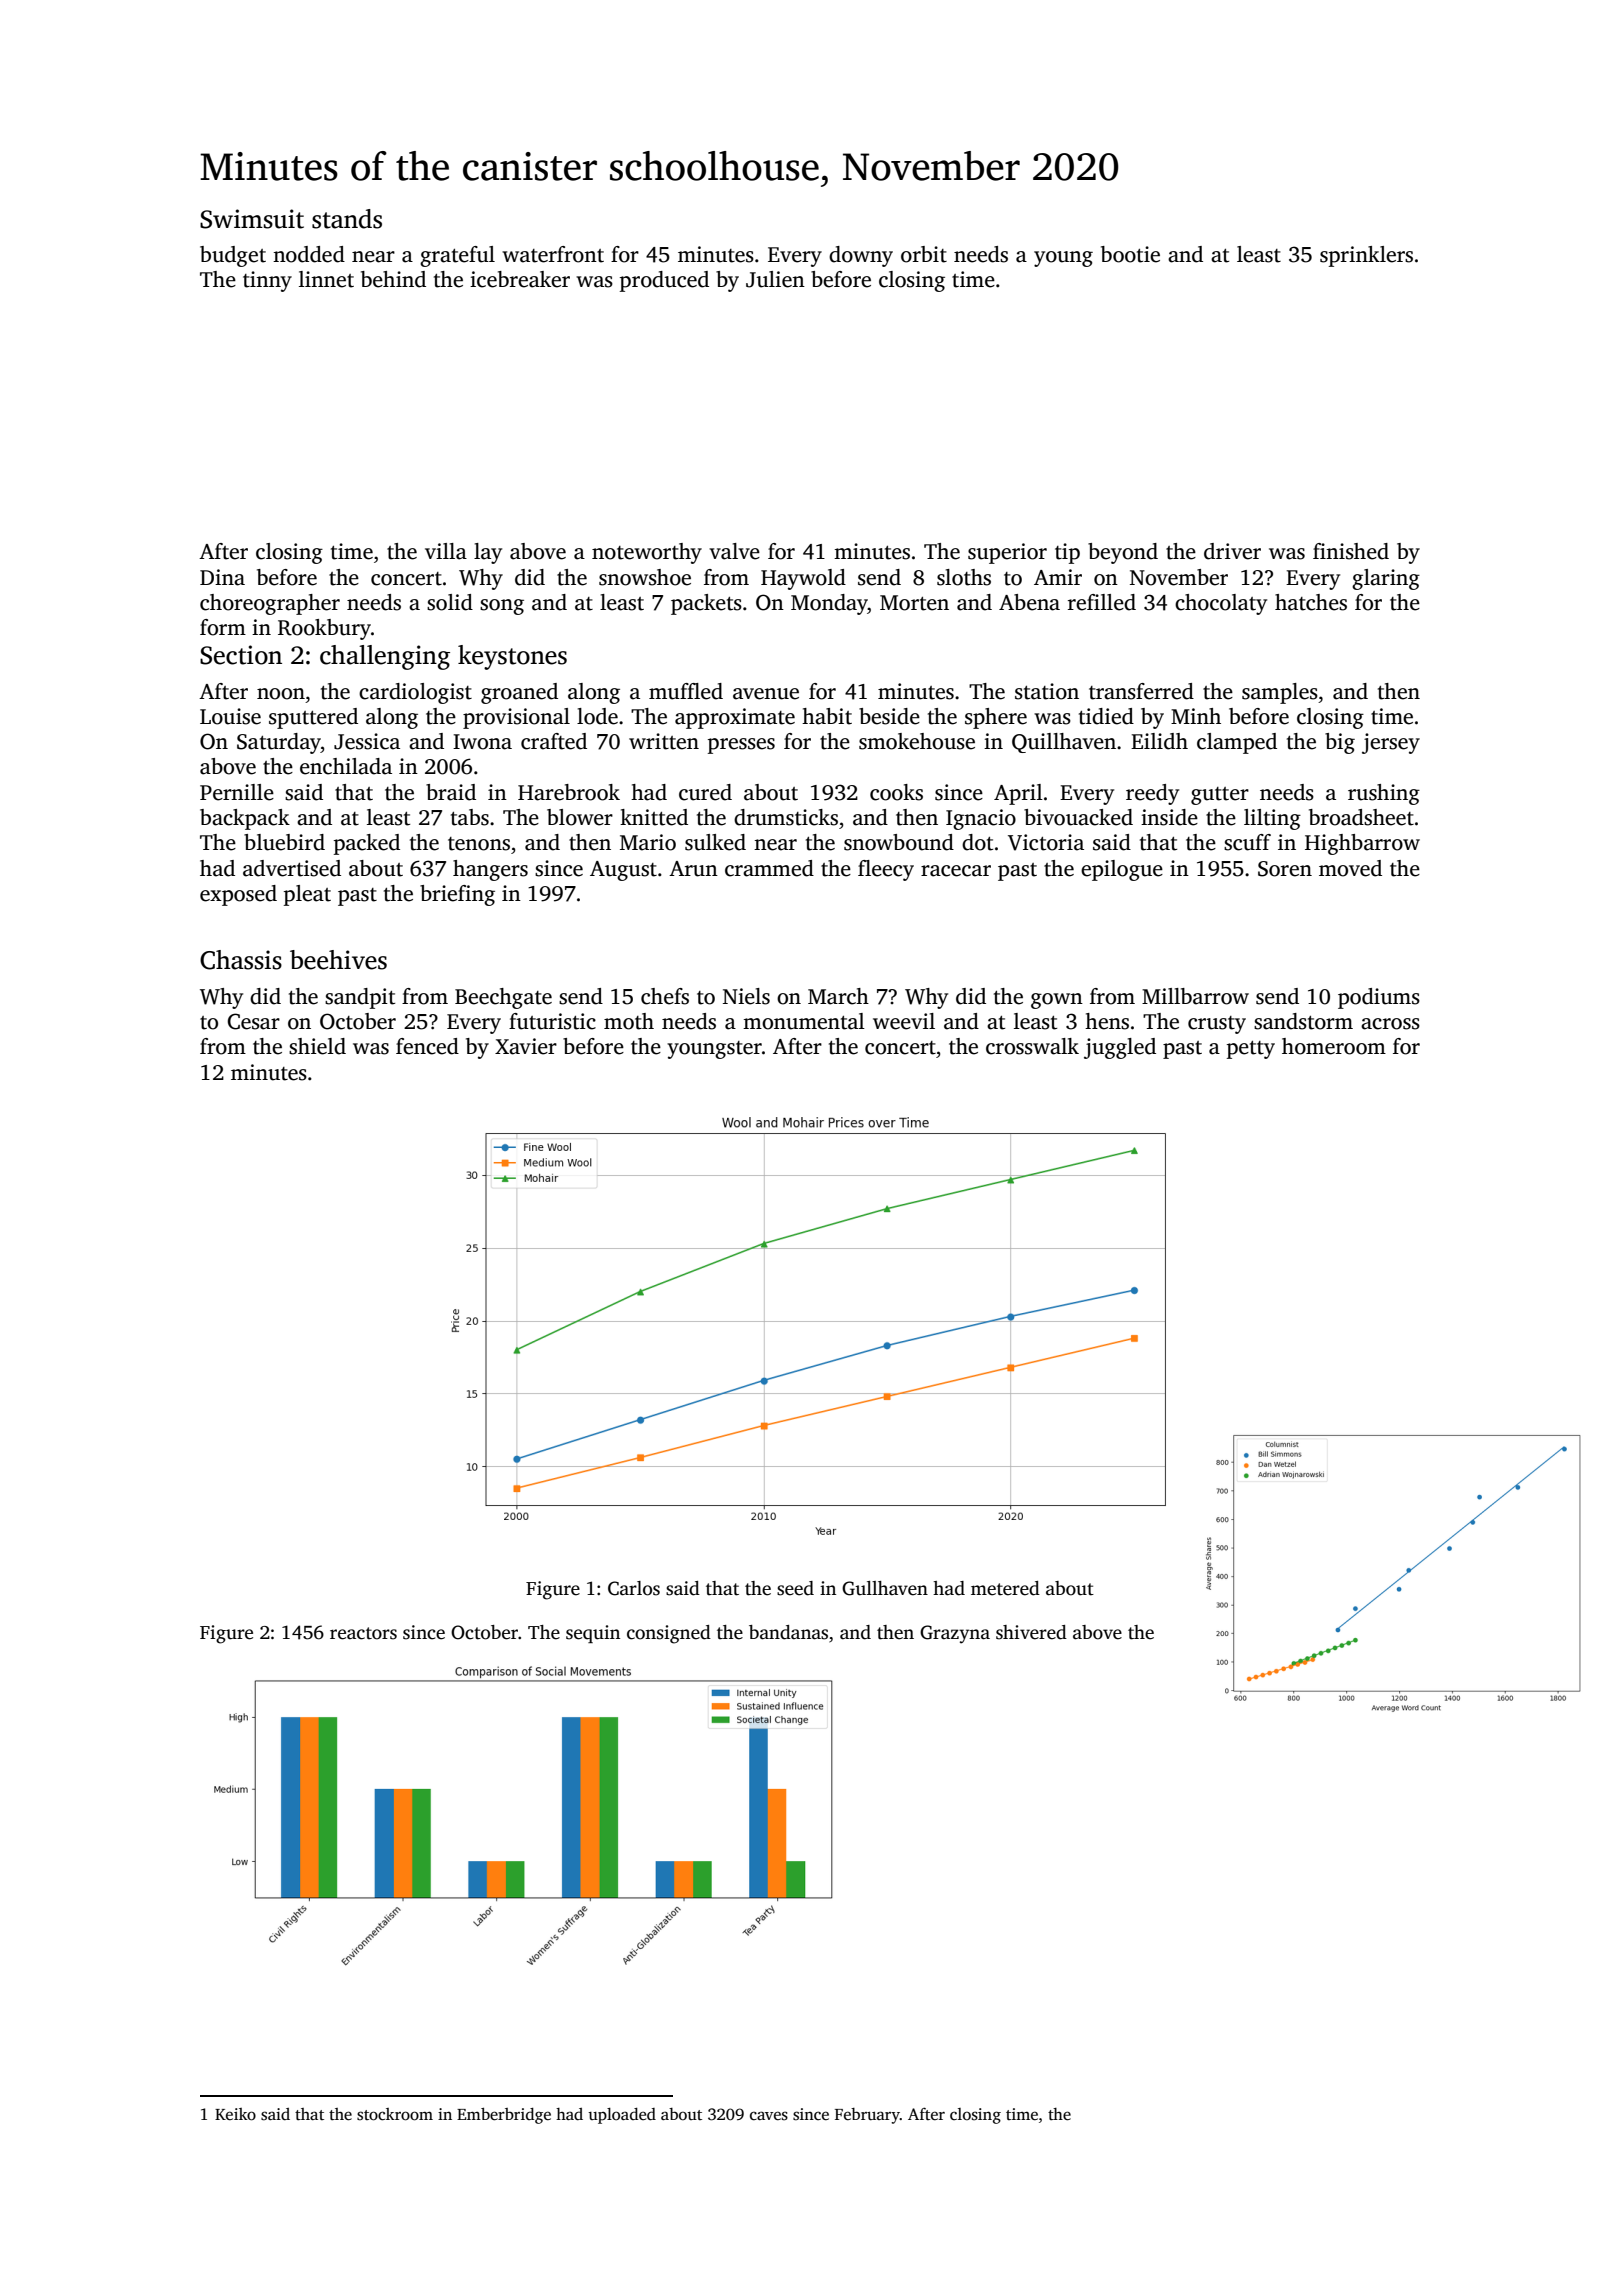  What do you see at coordinates (1032, 1046) in the image?
I see `crosswalk` at bounding box center [1032, 1046].
